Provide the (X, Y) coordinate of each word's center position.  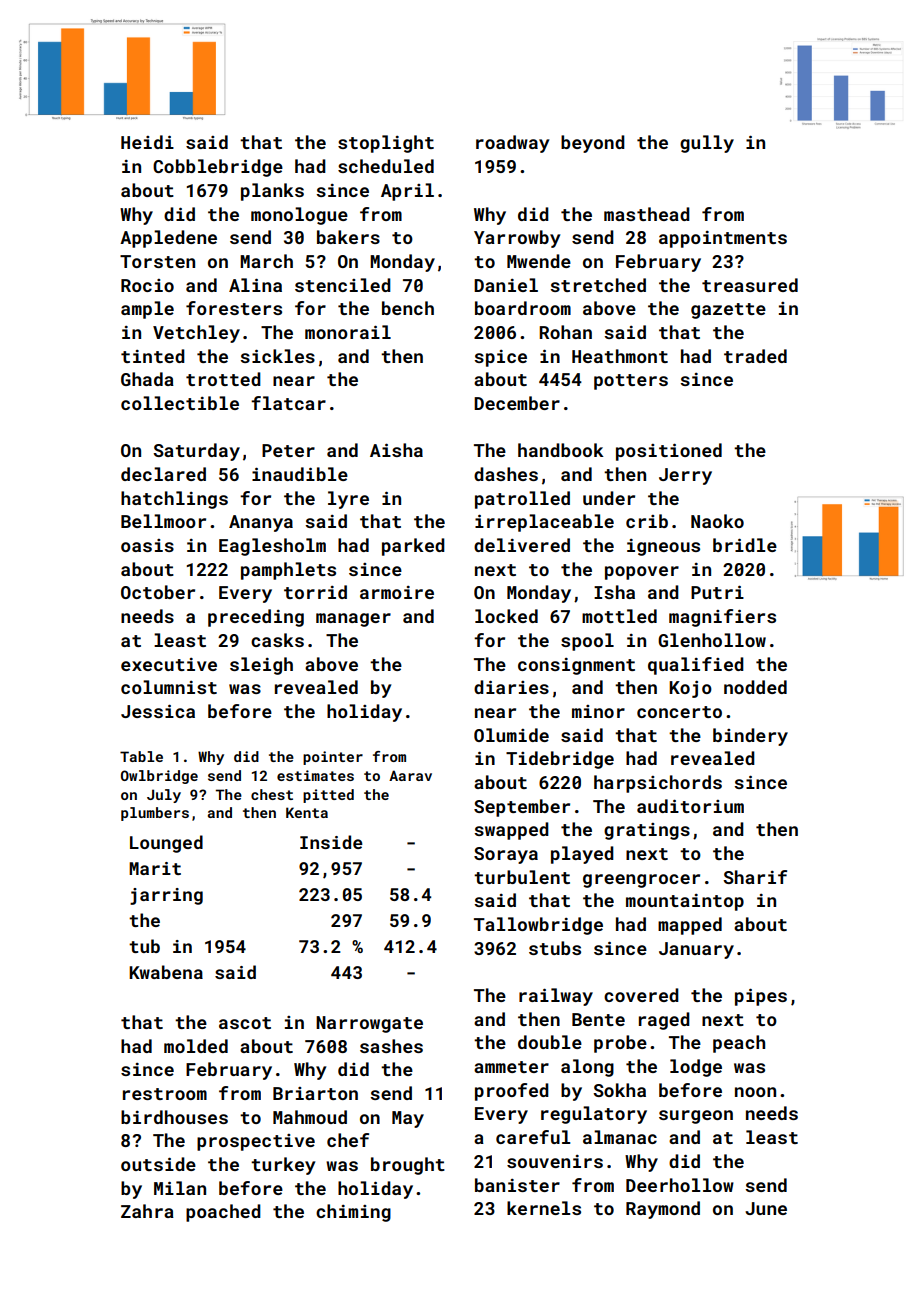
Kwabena (166, 972)
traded (755, 356)
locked (506, 616)
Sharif (755, 877)
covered (641, 995)
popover (642, 573)
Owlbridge (159, 777)
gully (707, 144)
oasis (147, 545)
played (582, 855)
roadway (512, 144)
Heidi (147, 142)
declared (163, 474)
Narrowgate (369, 1024)
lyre (348, 500)
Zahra (147, 1211)
